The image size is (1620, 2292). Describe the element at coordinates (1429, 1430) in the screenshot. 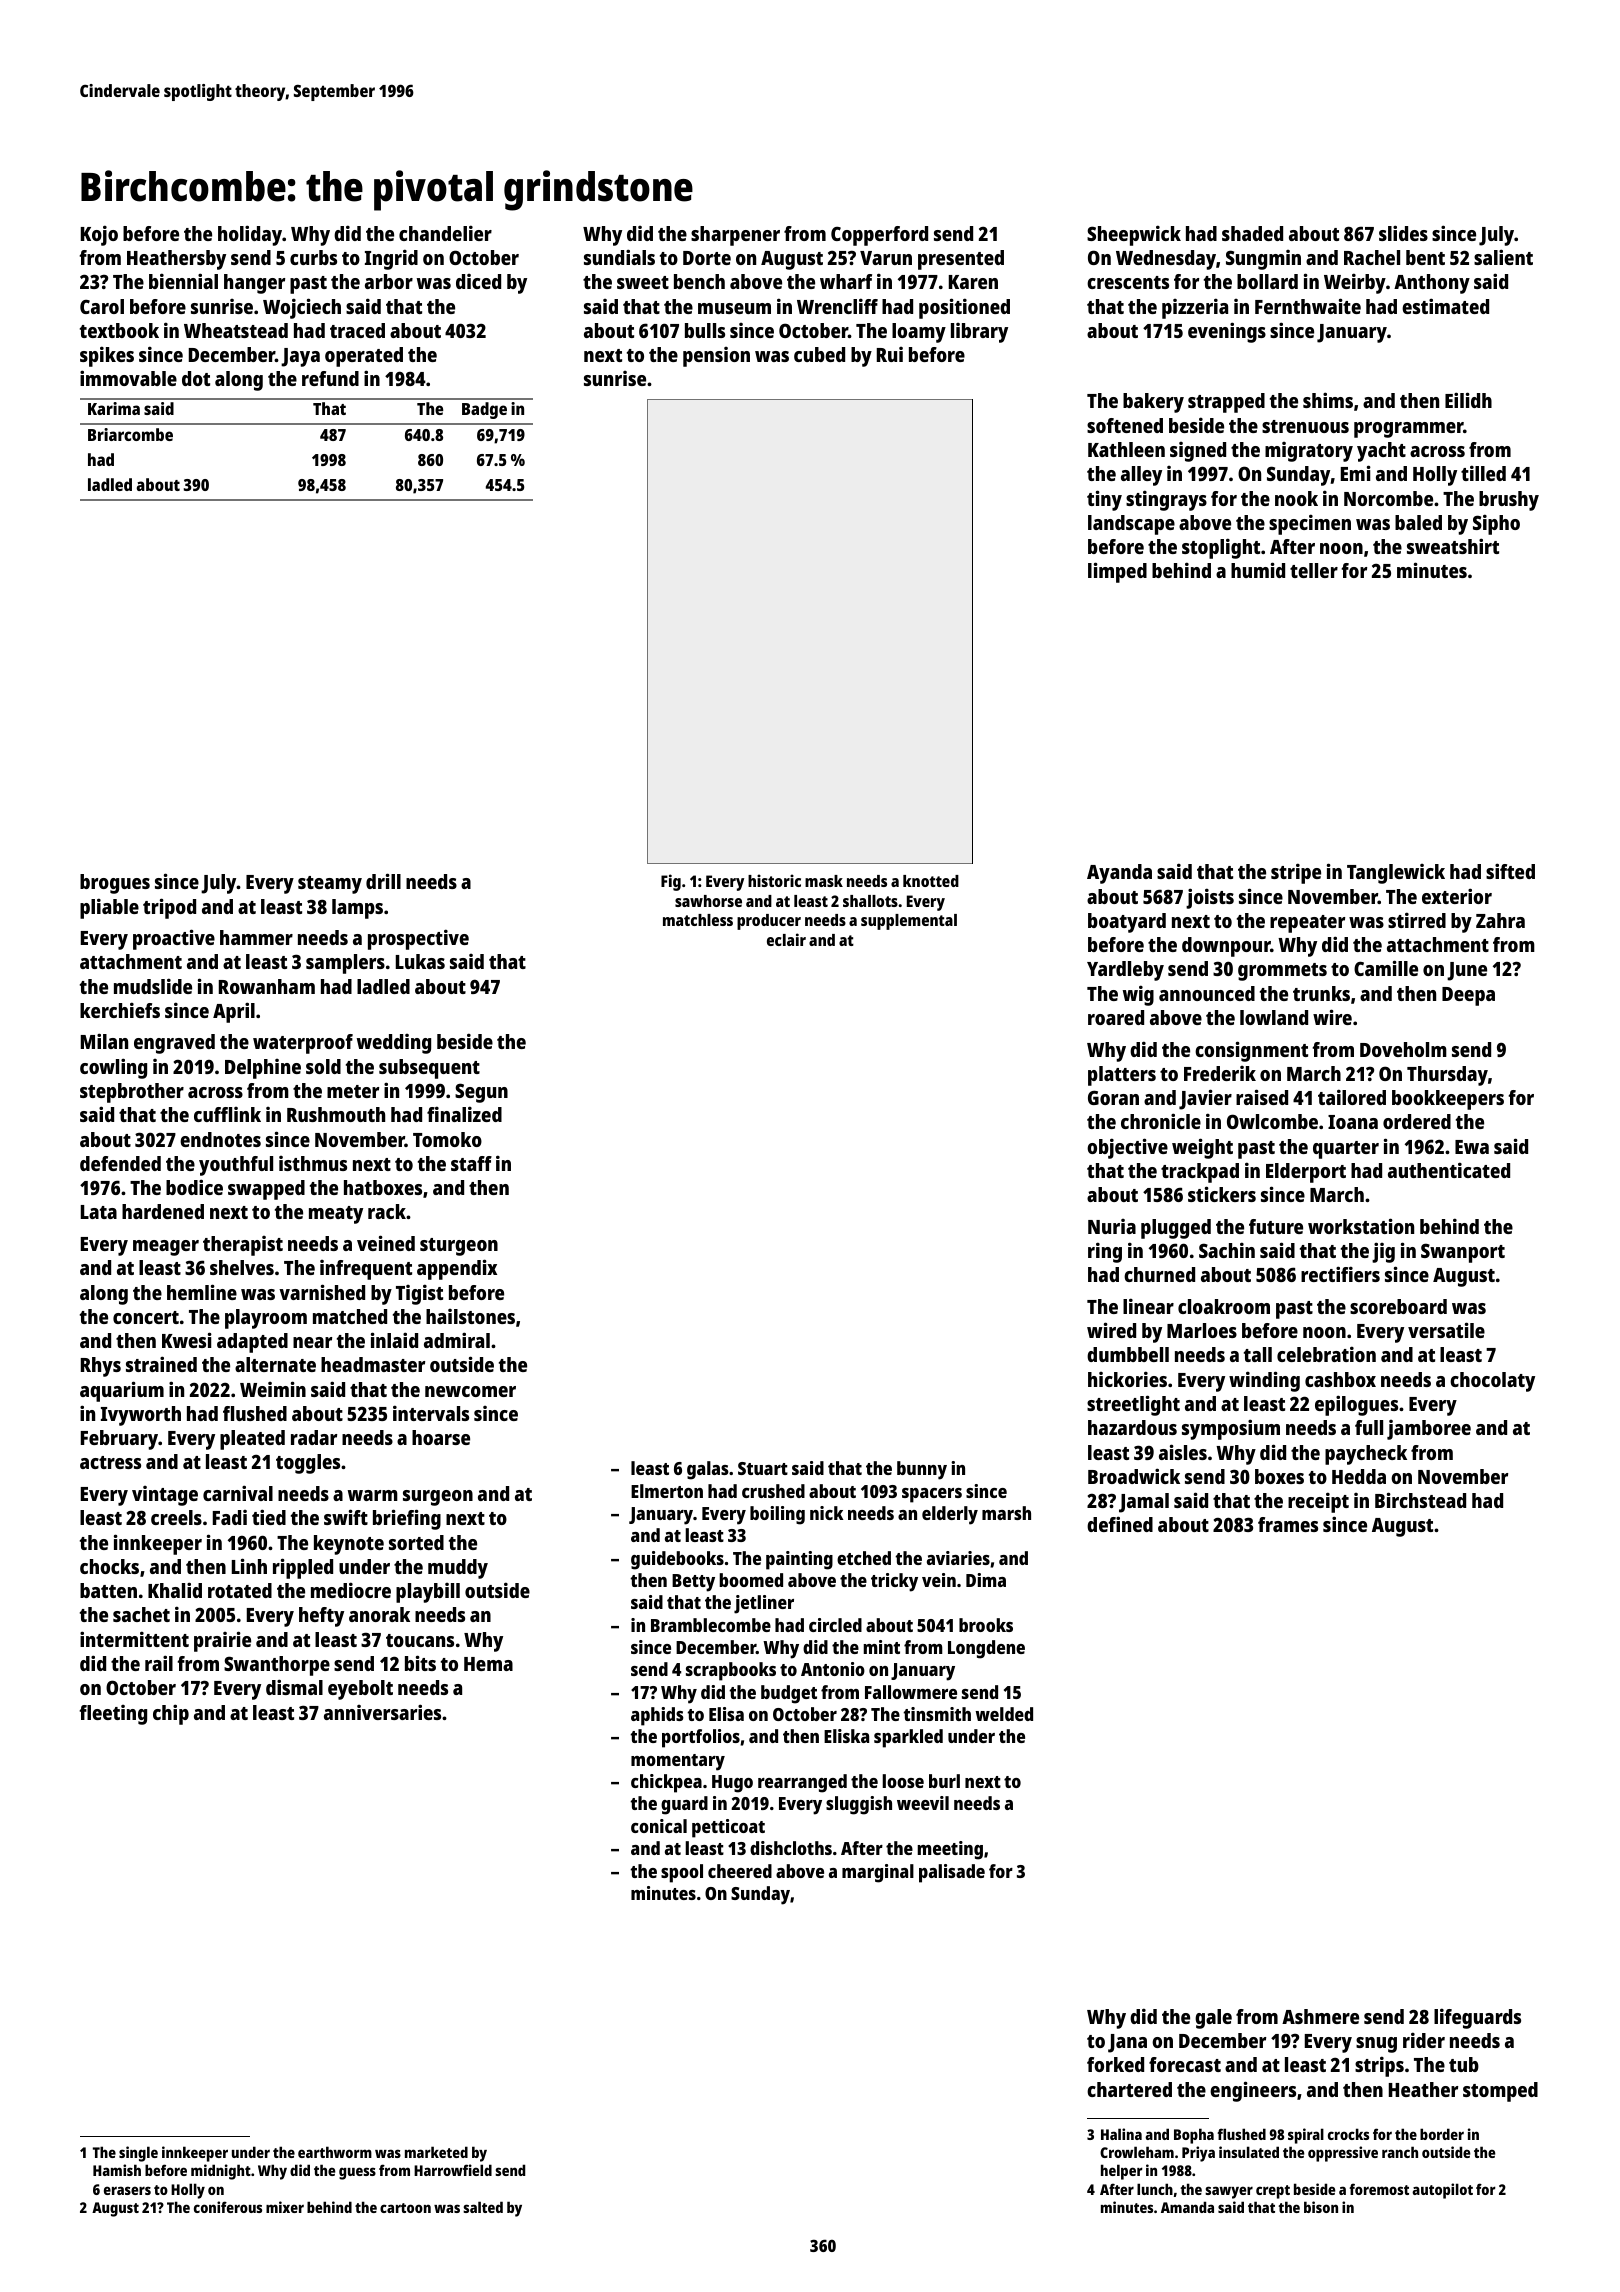

I see `jamboree` at that location.
